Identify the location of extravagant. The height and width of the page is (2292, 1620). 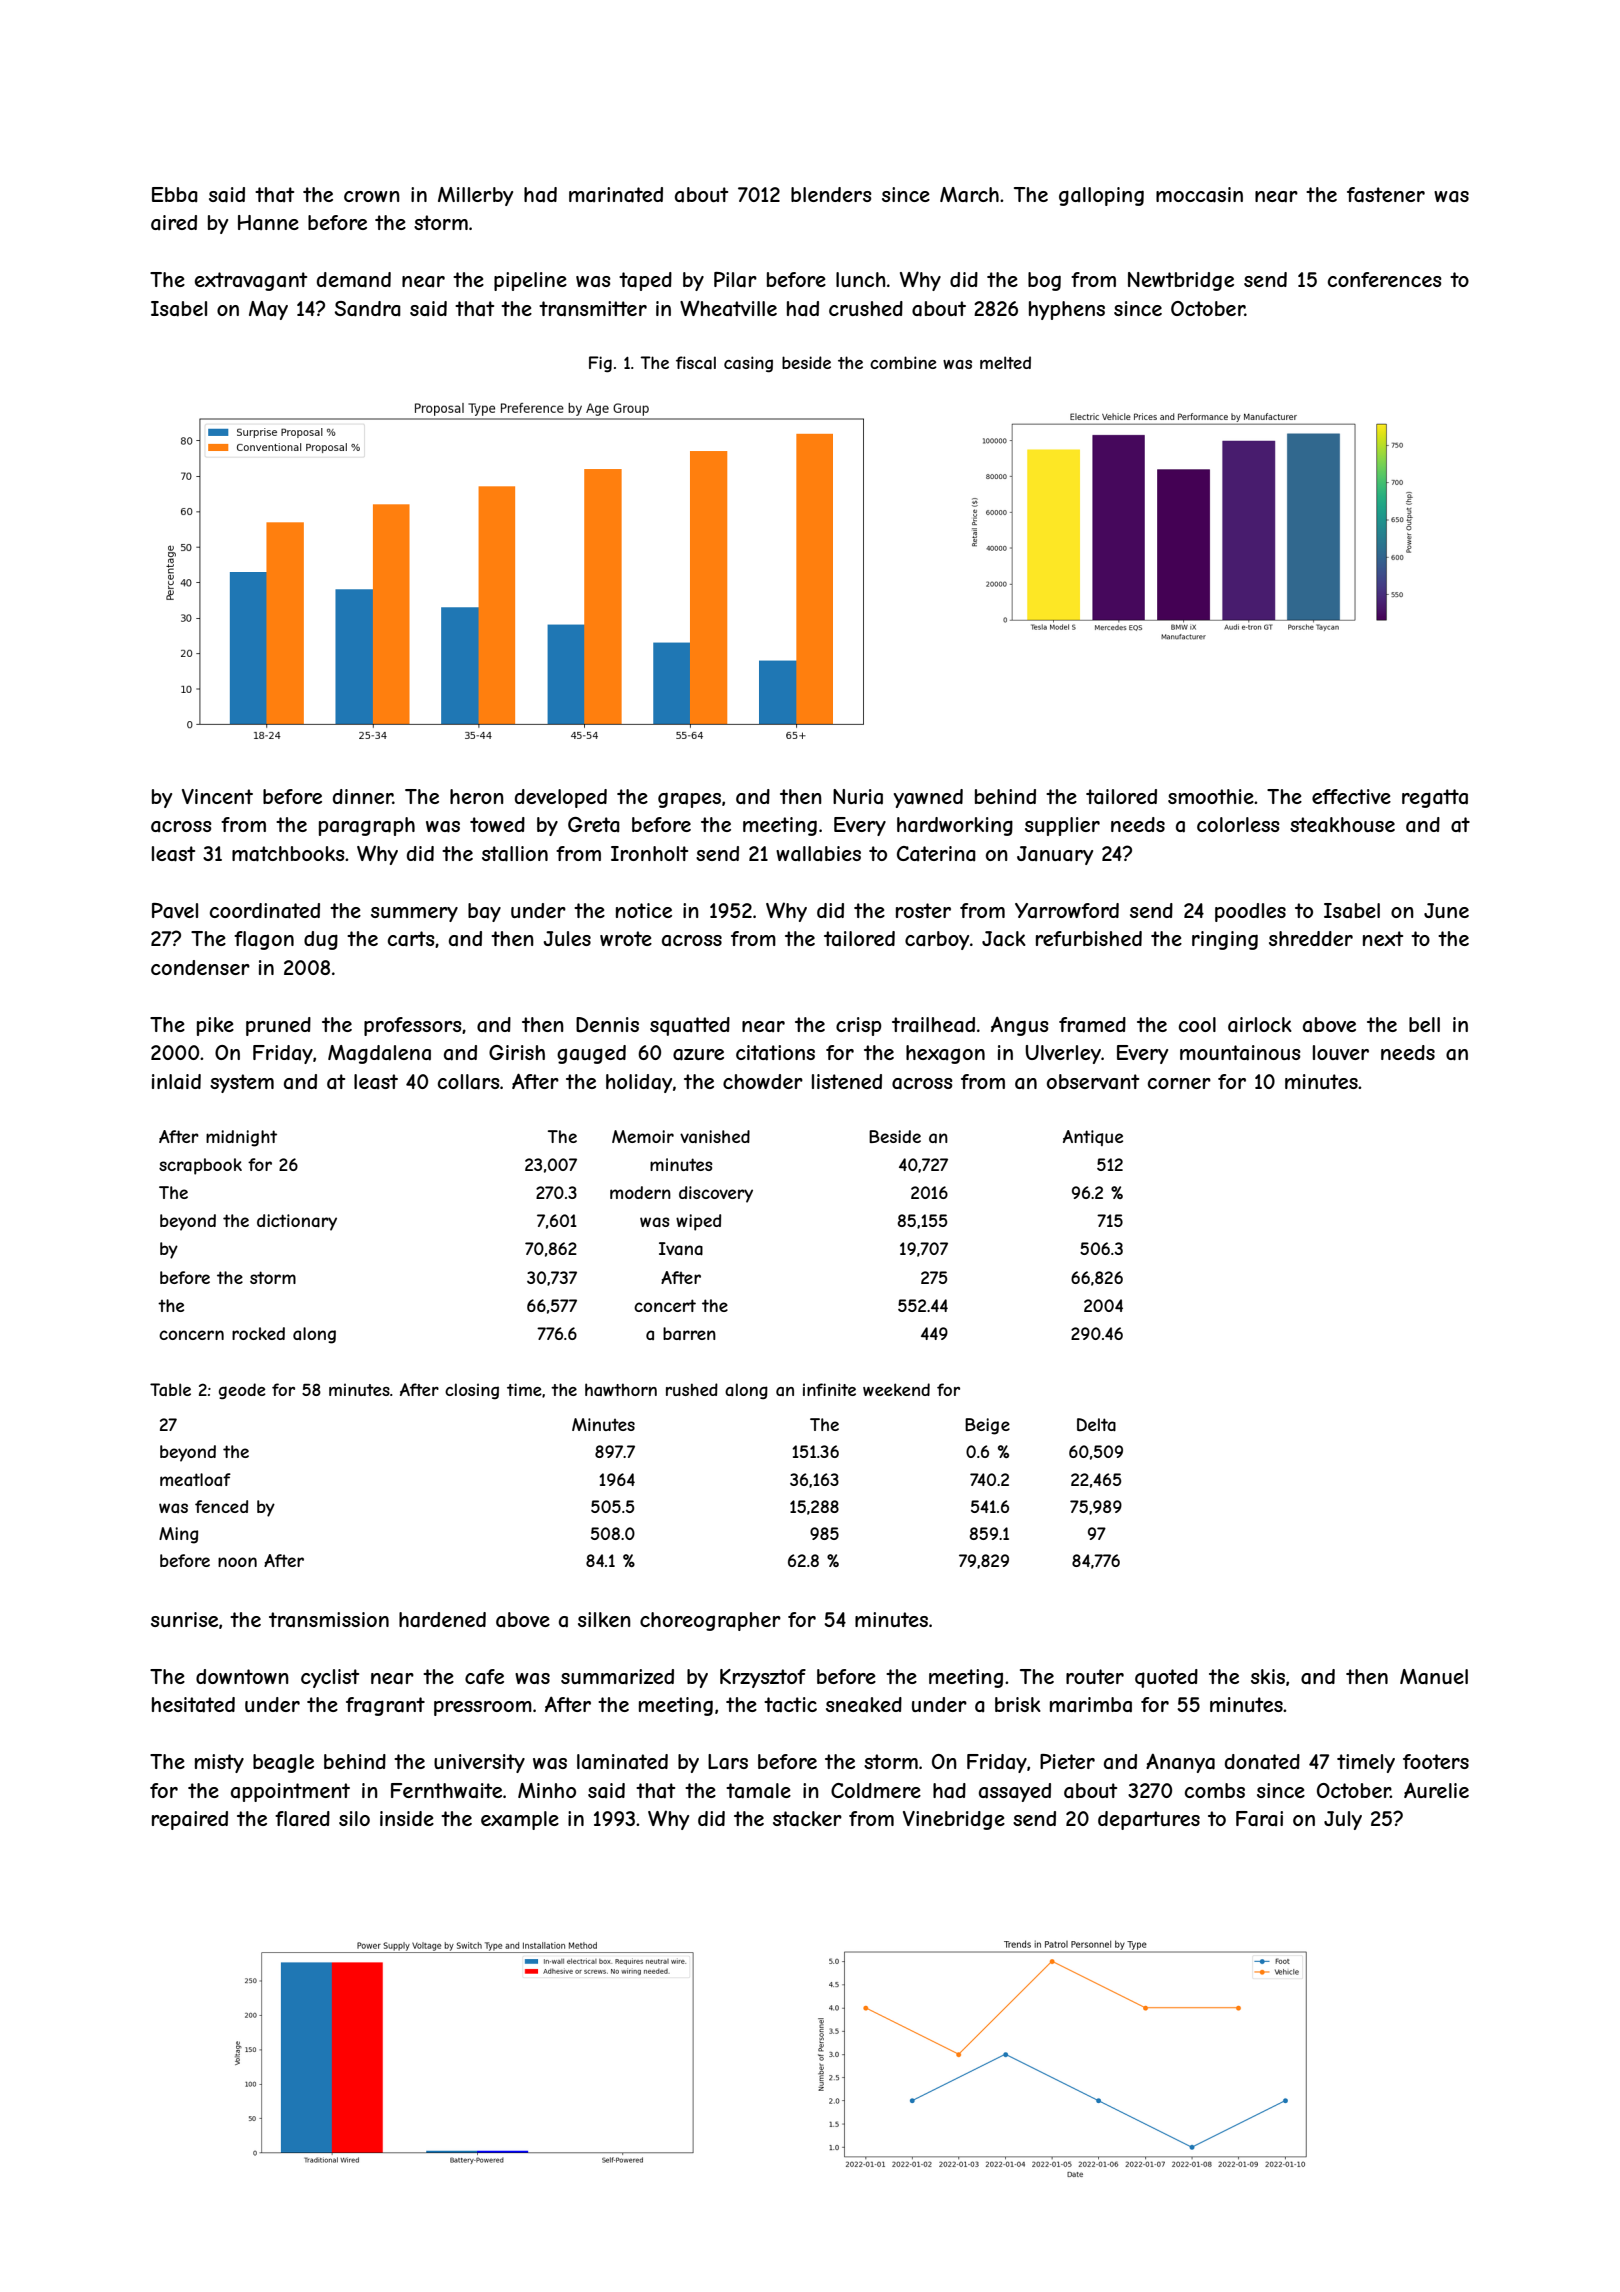
(251, 281).
